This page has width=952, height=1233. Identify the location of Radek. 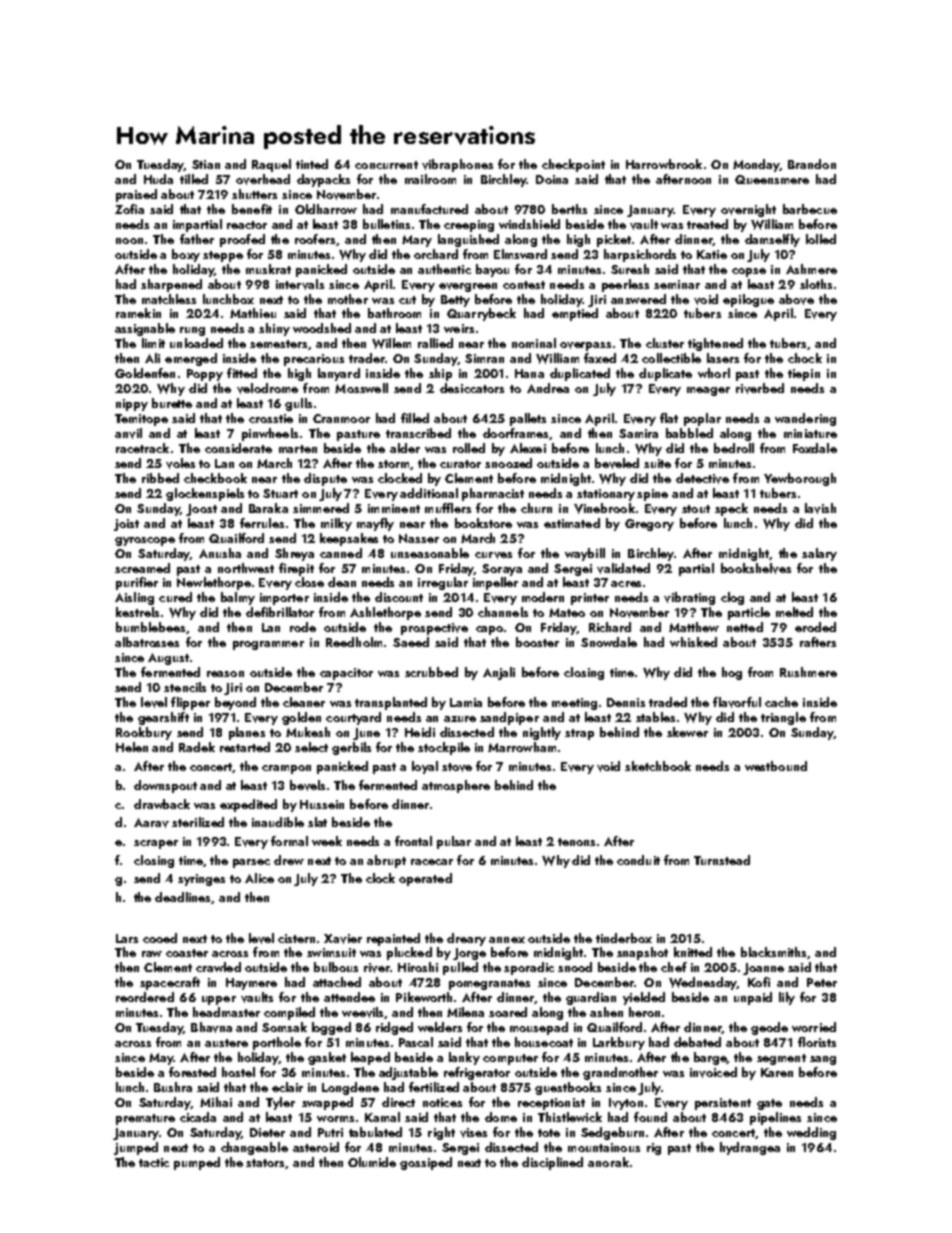
(197, 747).
